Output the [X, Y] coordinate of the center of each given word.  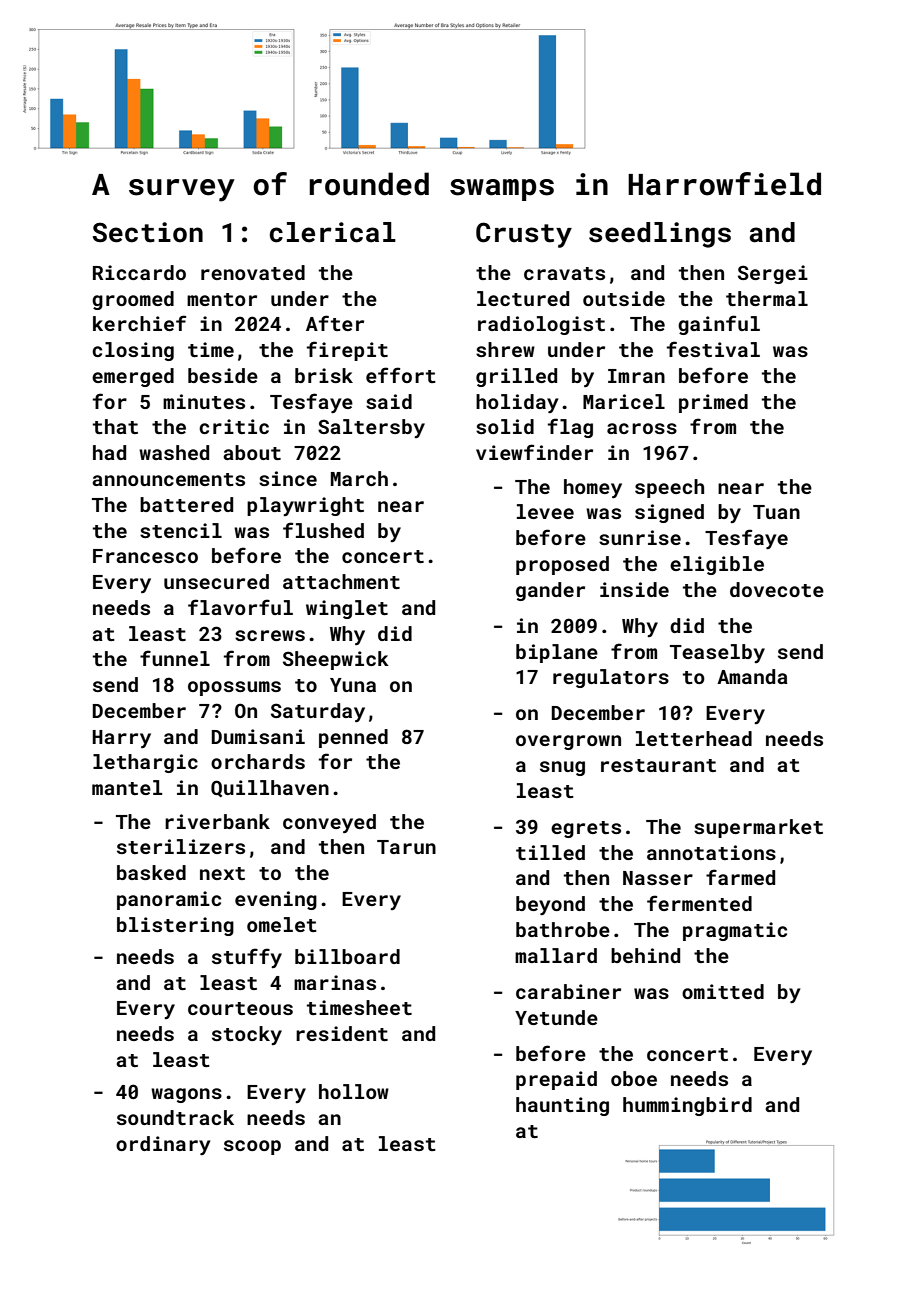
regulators [611, 678]
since [288, 478]
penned [353, 738]
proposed [562, 565]
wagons [186, 1095]
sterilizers [181, 846]
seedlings [660, 235]
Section [148, 232]
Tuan [776, 512]
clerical [333, 232]
